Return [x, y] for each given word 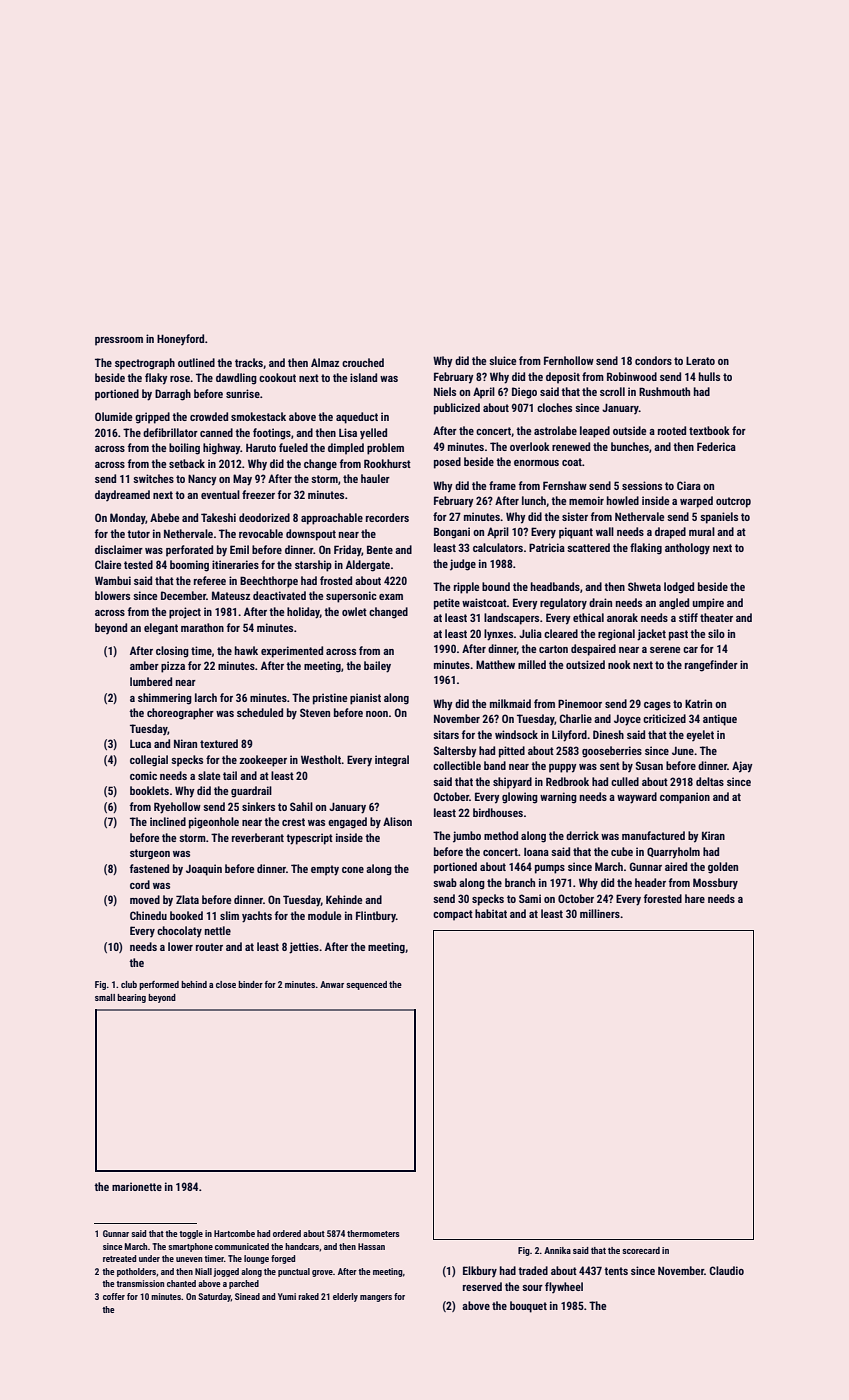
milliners [600, 913]
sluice [502, 360]
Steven [315, 712]
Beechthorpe [269, 582]
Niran [185, 743]
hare [695, 898]
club [129, 984]
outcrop [733, 502]
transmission [140, 1283]
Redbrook [567, 781]
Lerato [700, 360]
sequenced [366, 985]
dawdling [236, 379]
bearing [131, 998]
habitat [491, 913]
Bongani [452, 533]
